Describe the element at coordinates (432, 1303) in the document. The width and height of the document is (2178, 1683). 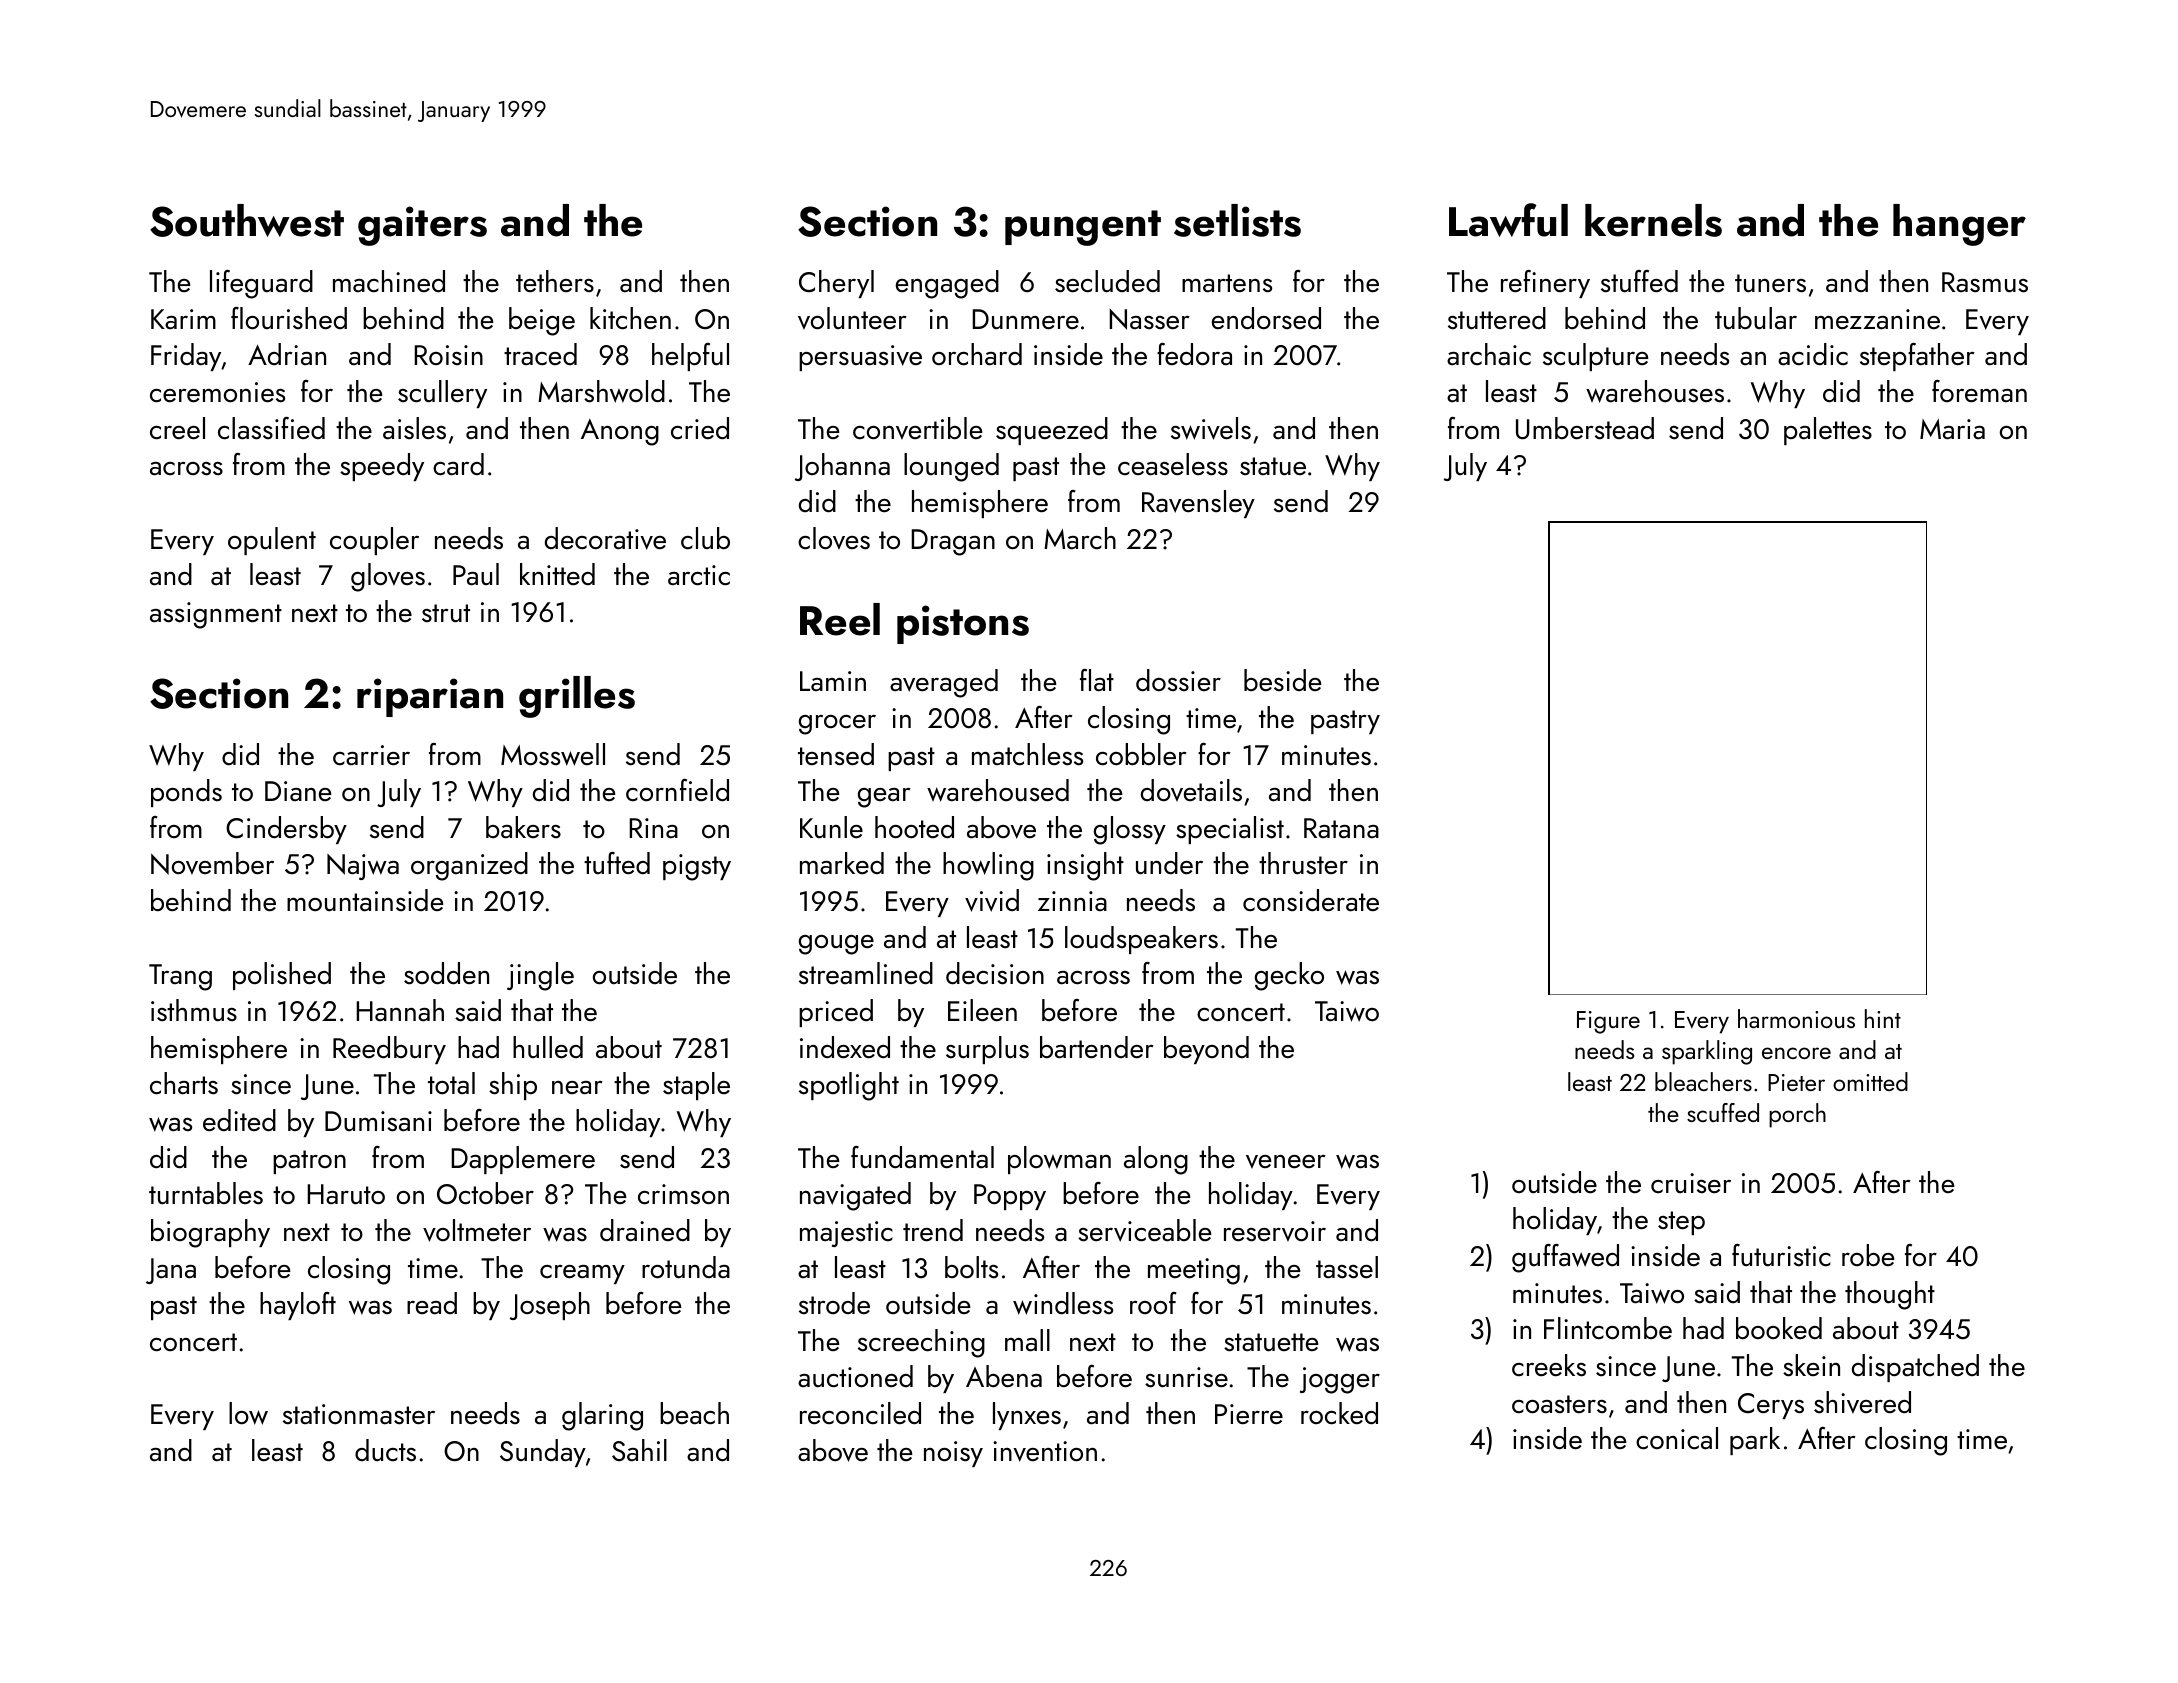
I see `read` at that location.
